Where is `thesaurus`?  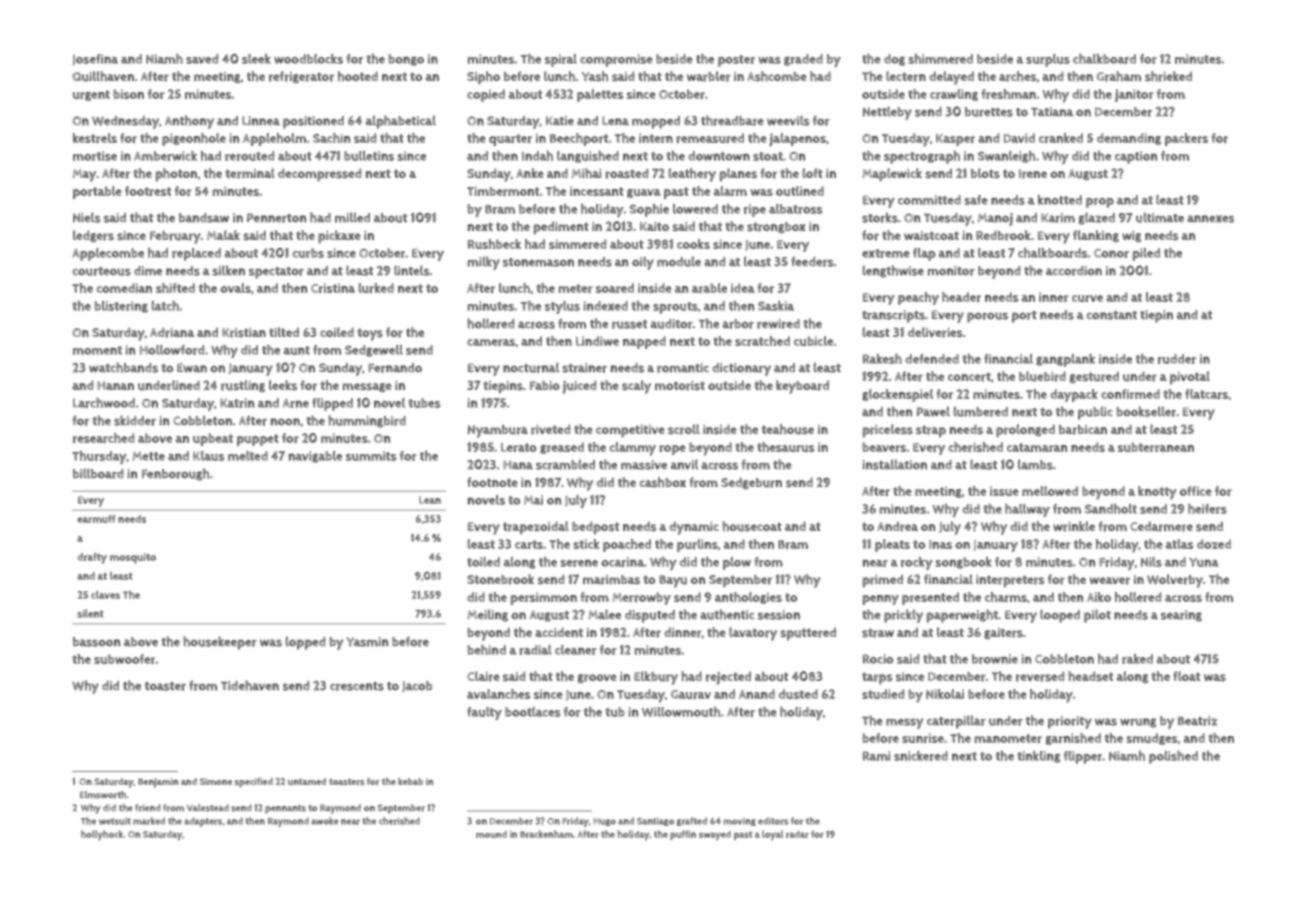
thesaurus is located at coordinates (785, 447).
